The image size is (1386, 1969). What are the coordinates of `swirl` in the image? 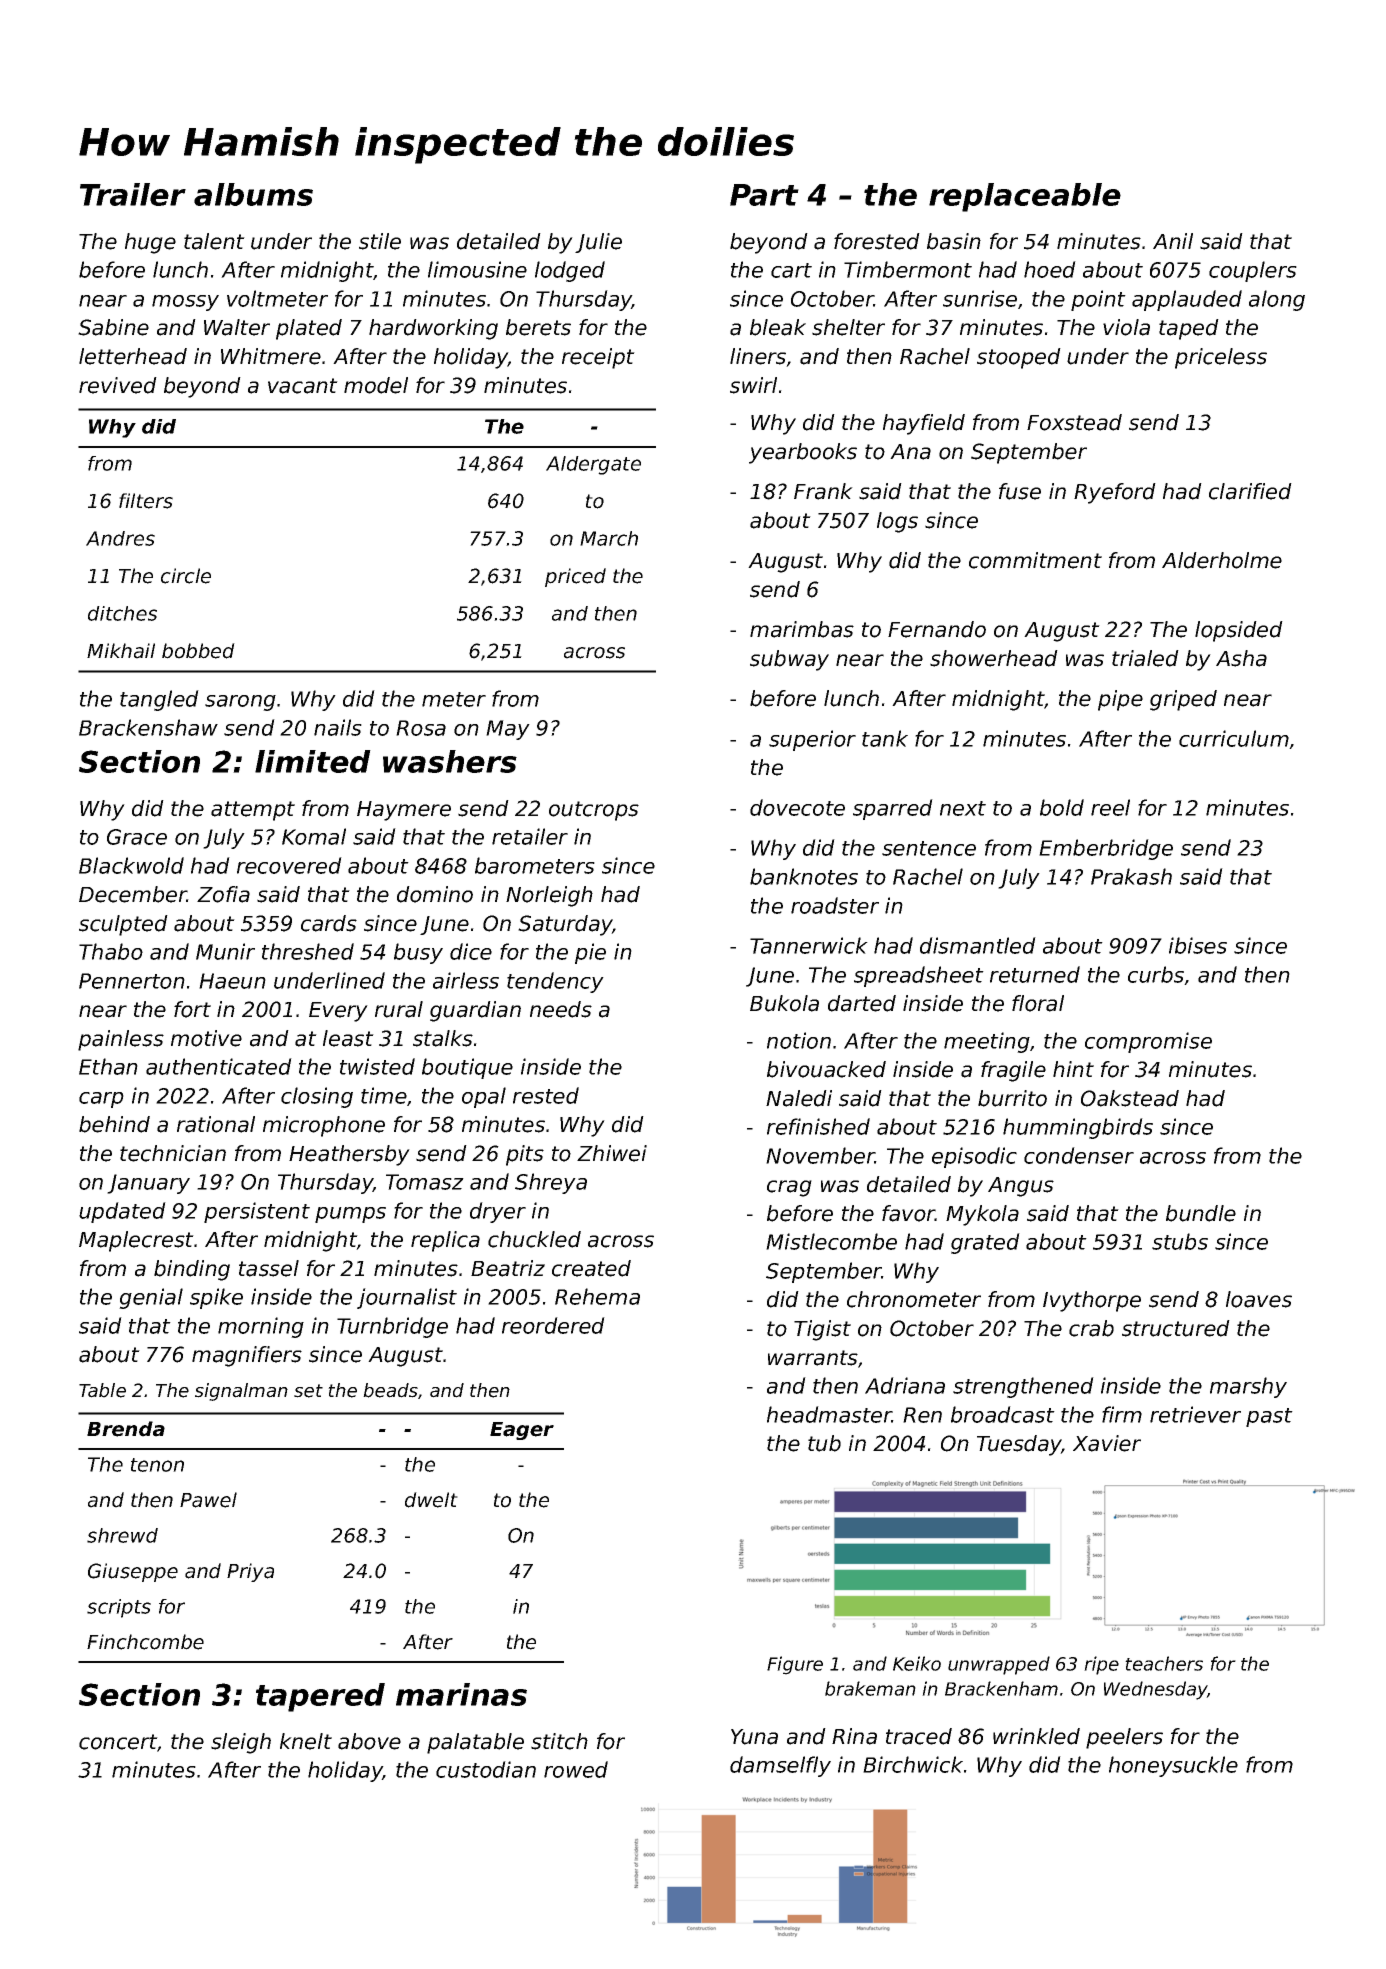 It's located at (753, 385).
